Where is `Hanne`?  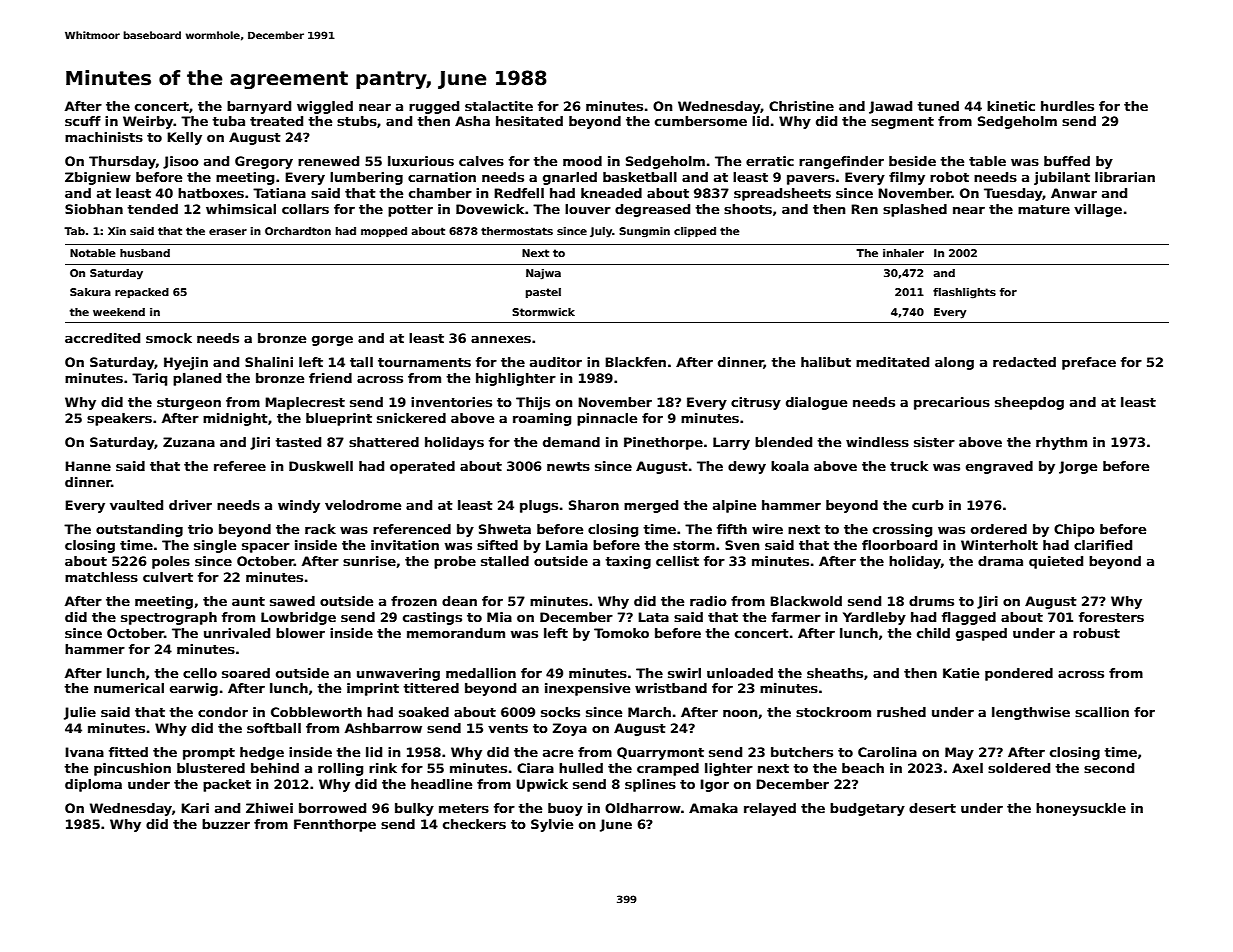
Hanne is located at coordinates (88, 466).
